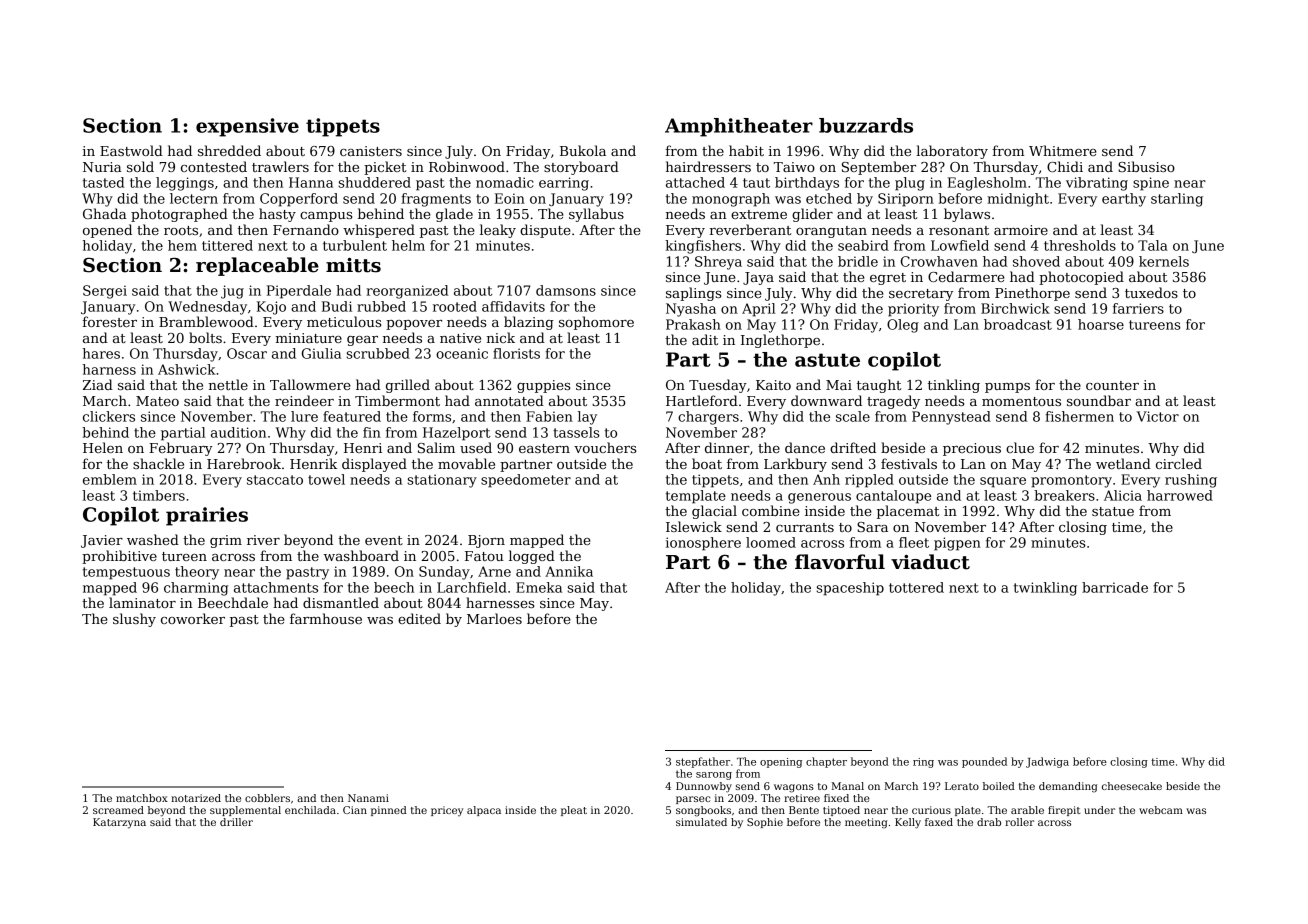 The image size is (1308, 924). I want to click on buzzards, so click(866, 125).
